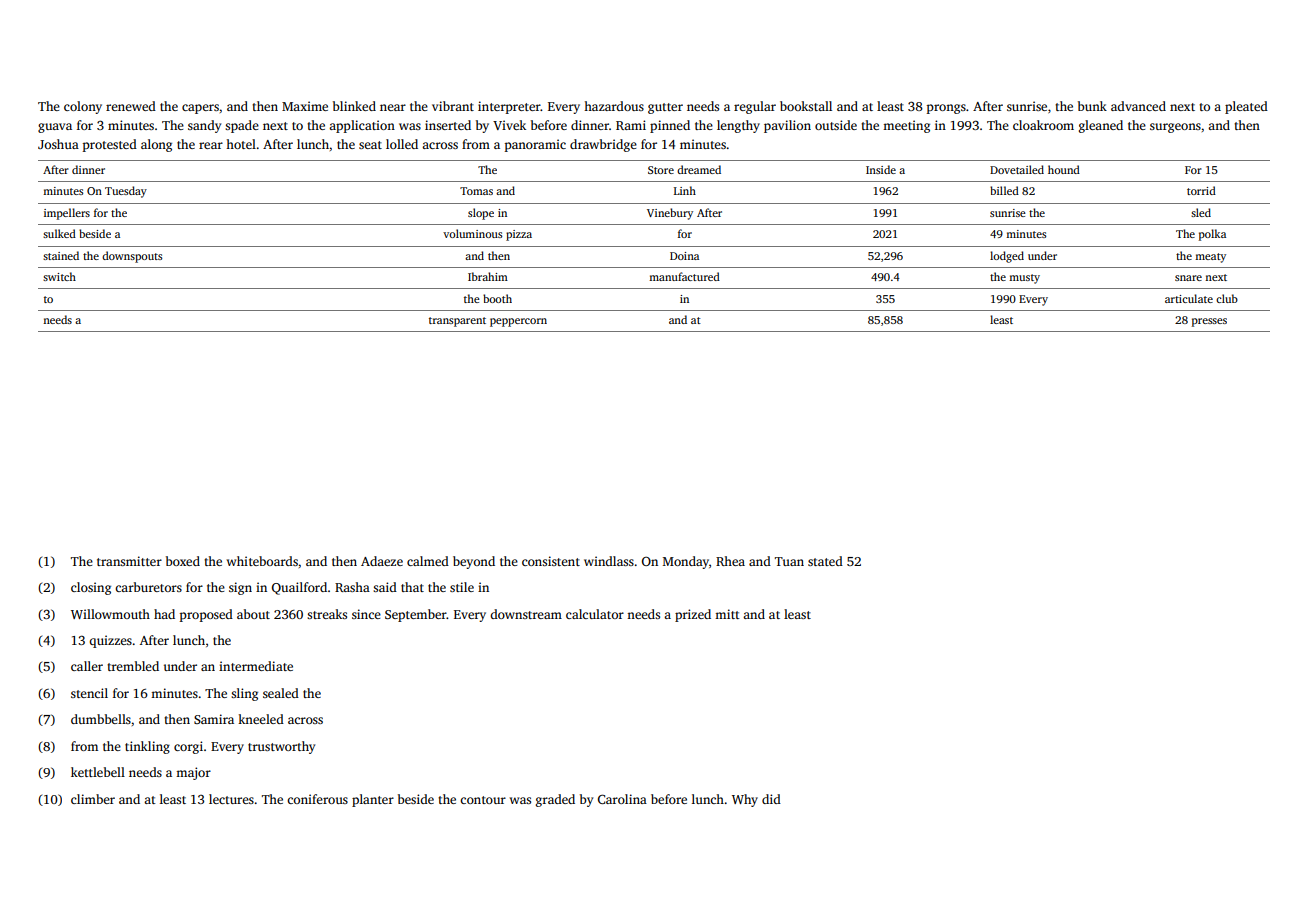 Image resolution: width=1308 pixels, height=924 pixels. I want to click on rear, so click(211, 145).
